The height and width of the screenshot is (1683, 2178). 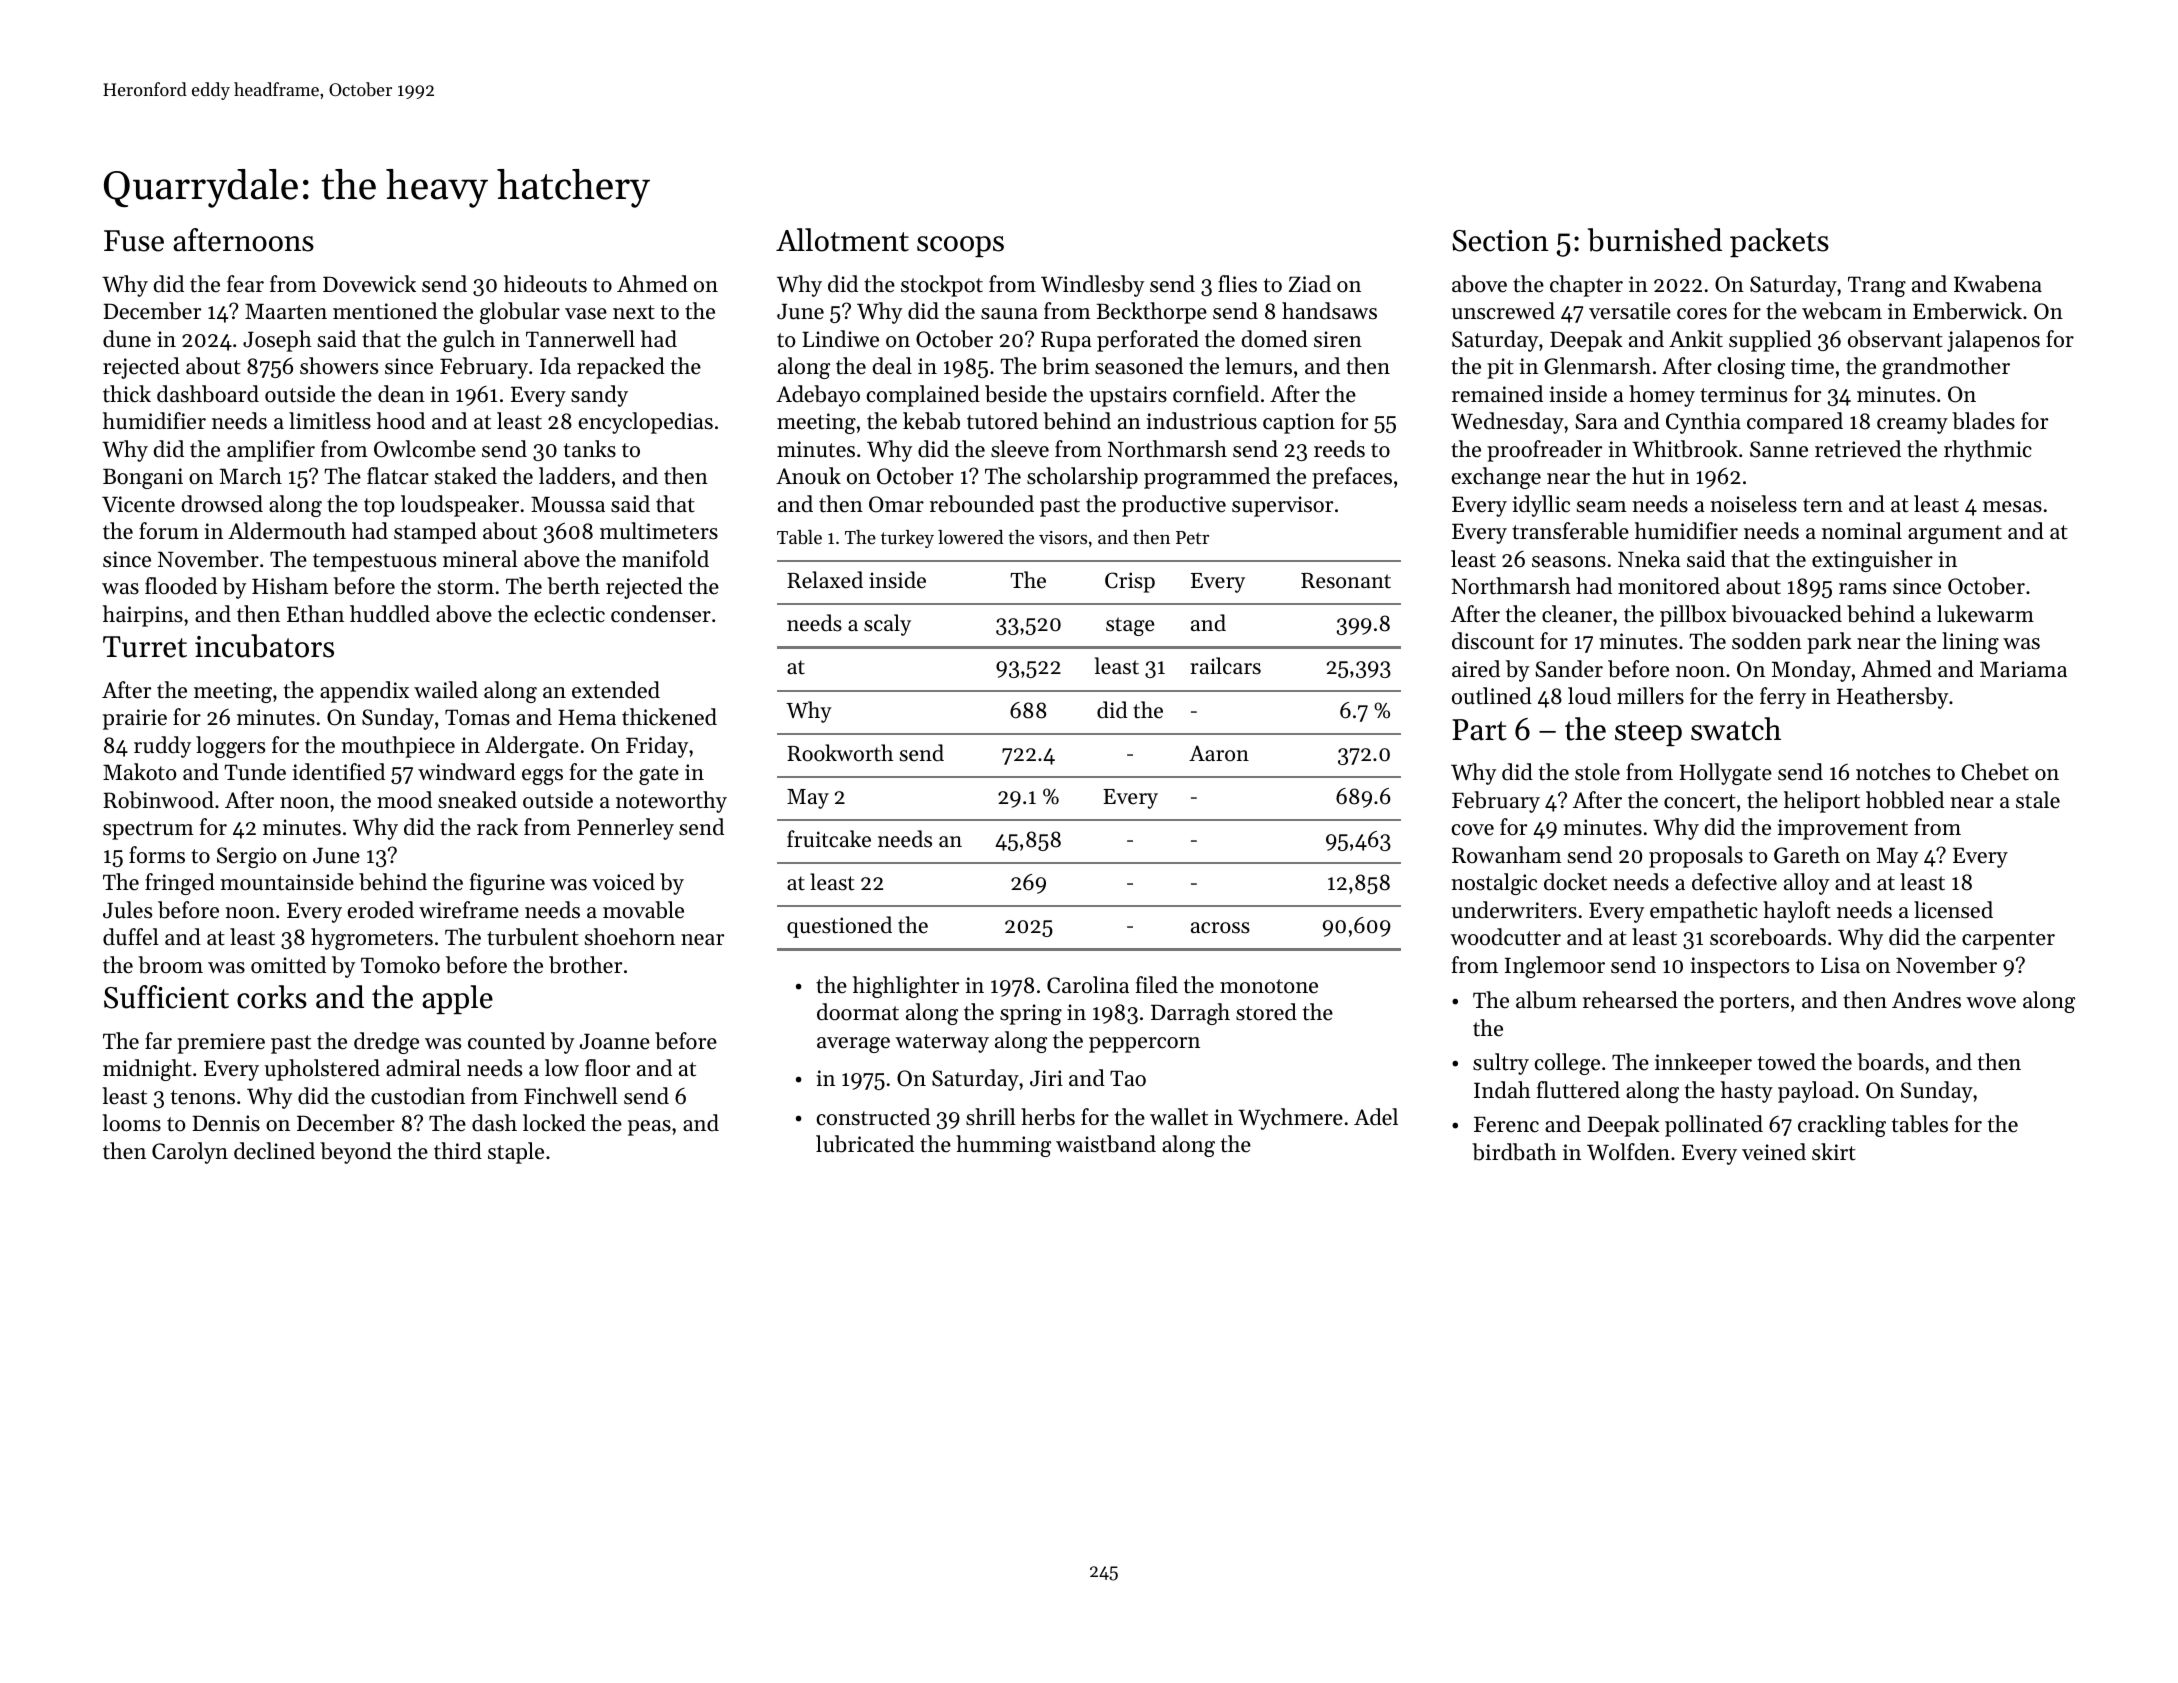 What do you see at coordinates (143, 616) in the screenshot?
I see `hairpins` at bounding box center [143, 616].
